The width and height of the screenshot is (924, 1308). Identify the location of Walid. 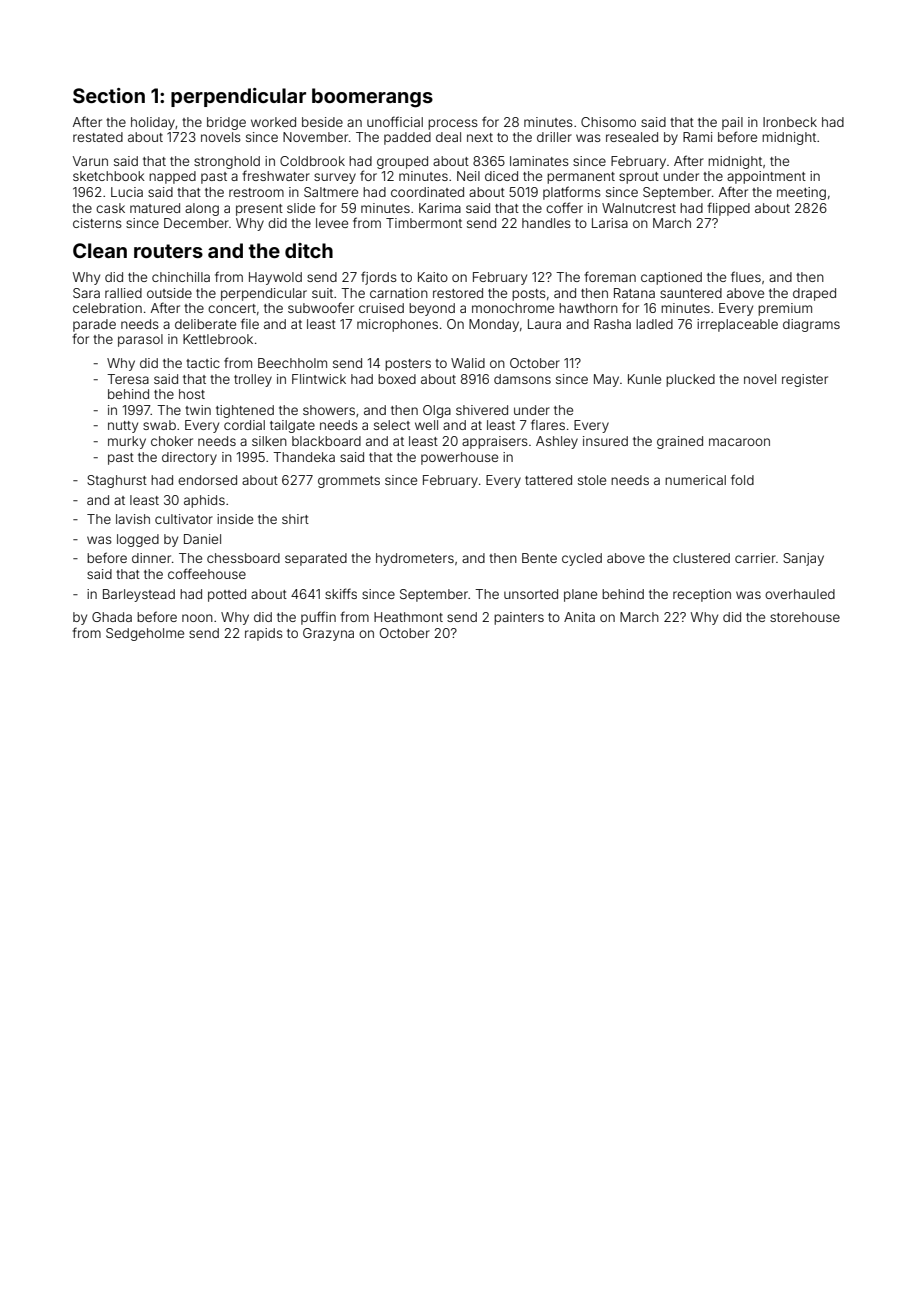
(468, 363).
